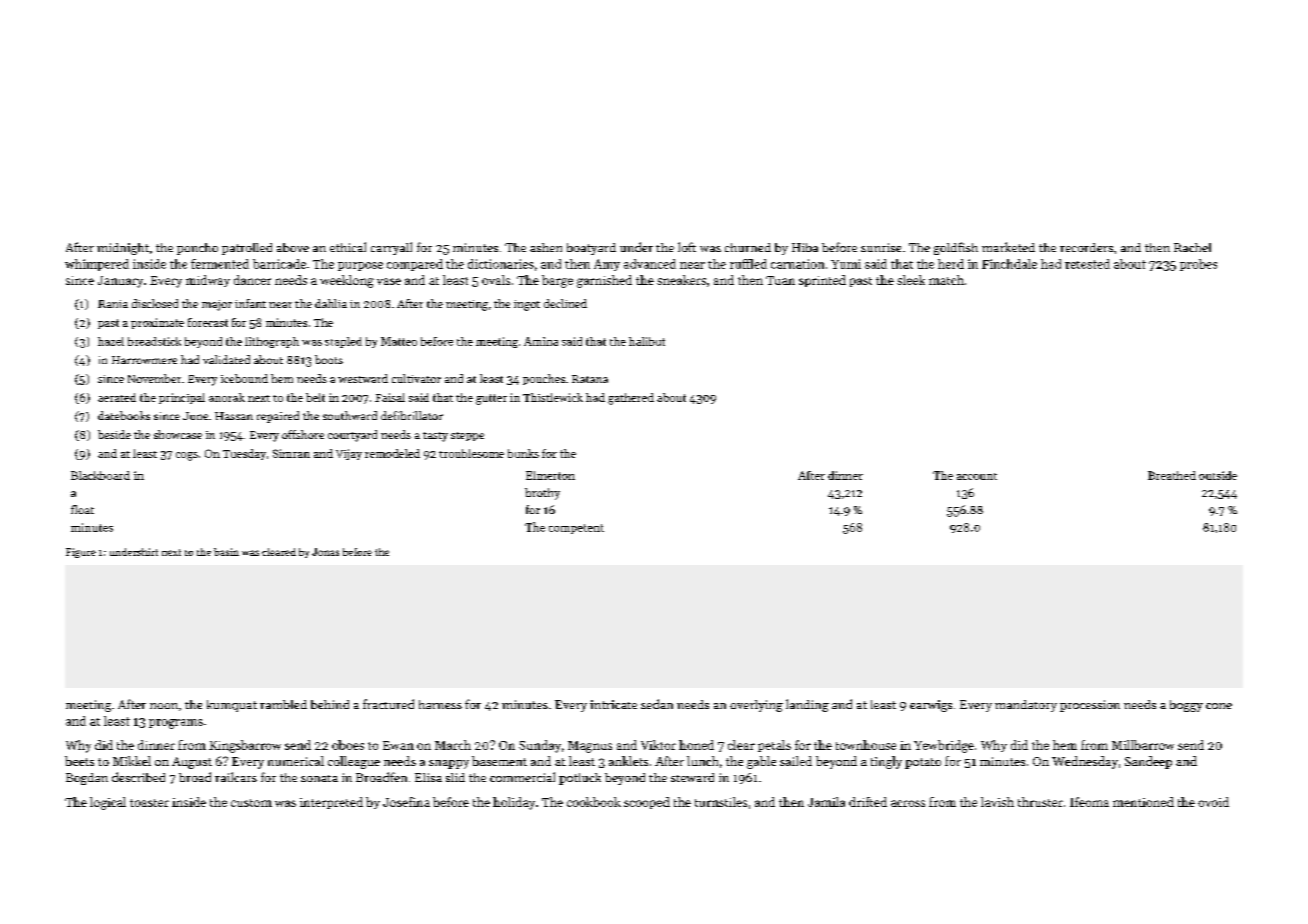  Describe the element at coordinates (977, 476) in the screenshot. I see `account` at that location.
